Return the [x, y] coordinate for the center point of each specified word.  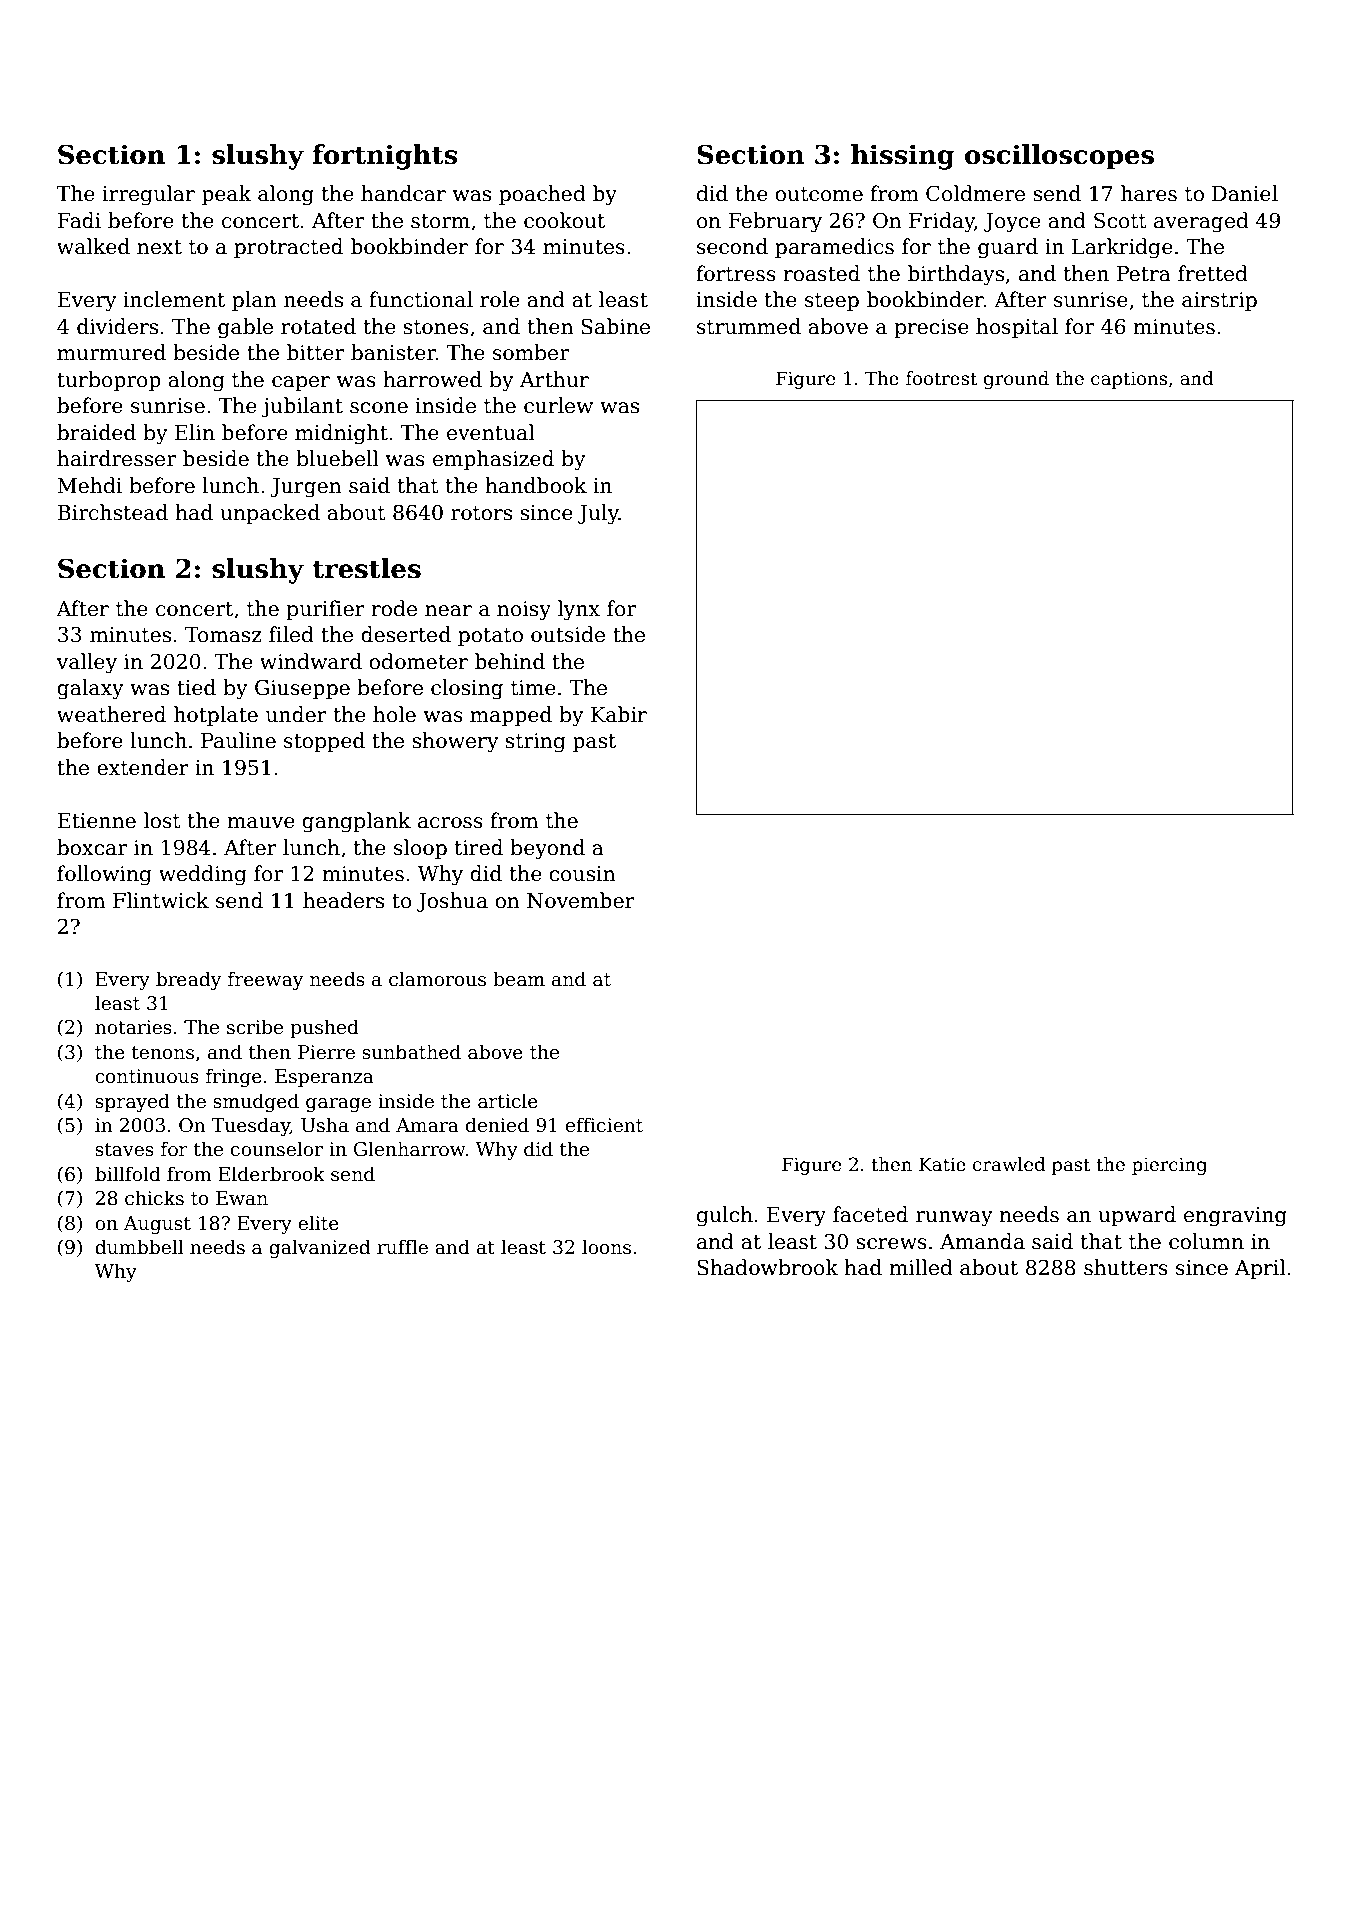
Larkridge [1122, 248]
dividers [117, 326]
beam [519, 979]
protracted [288, 248]
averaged [1201, 222]
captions [1129, 380]
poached [542, 195]
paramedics [834, 248]
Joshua [452, 902]
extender [143, 767]
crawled [1009, 1164]
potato [490, 637]
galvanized [319, 1248]
